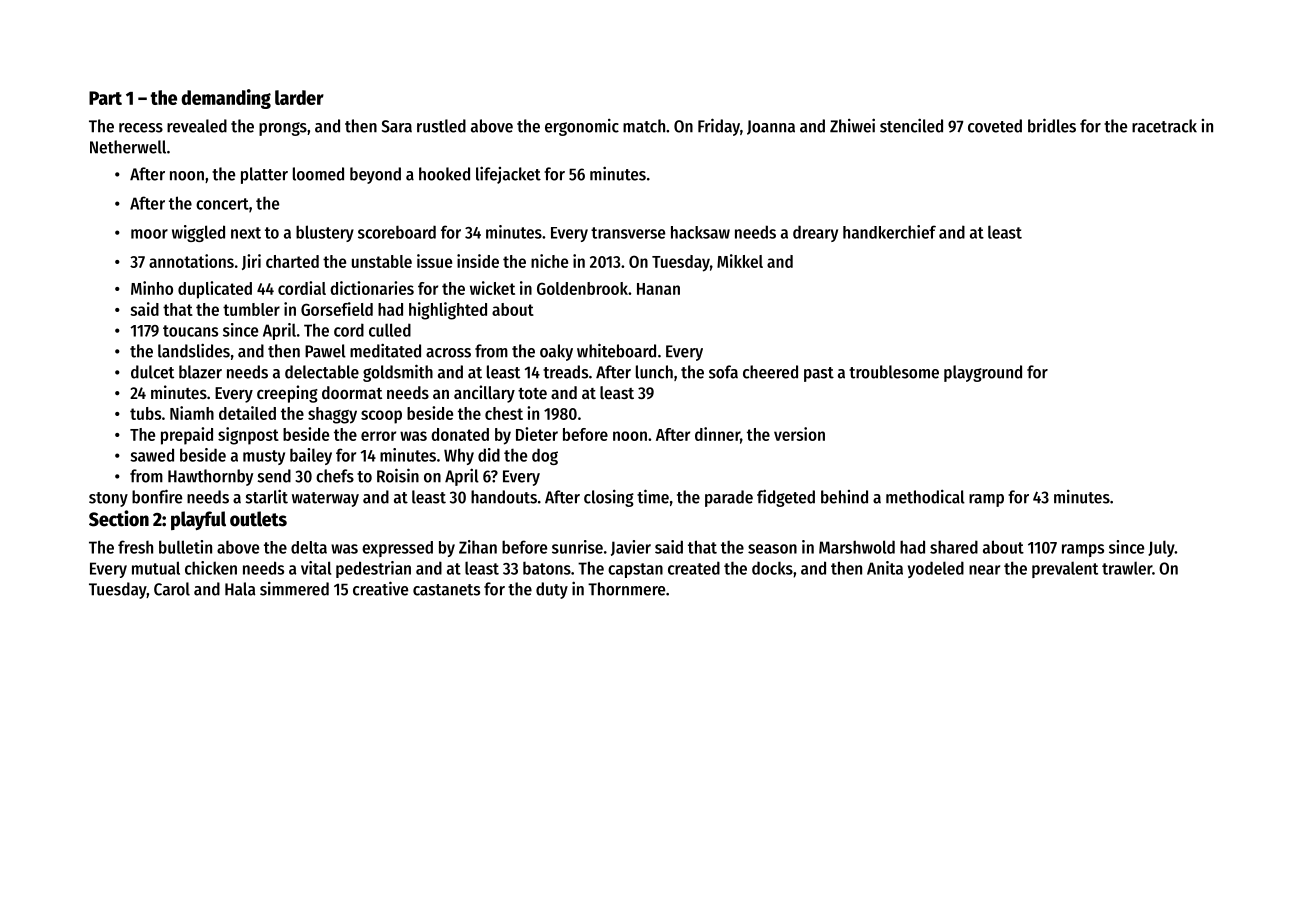 The width and height of the image is (1308, 924). What do you see at coordinates (149, 234) in the image?
I see `moor` at bounding box center [149, 234].
